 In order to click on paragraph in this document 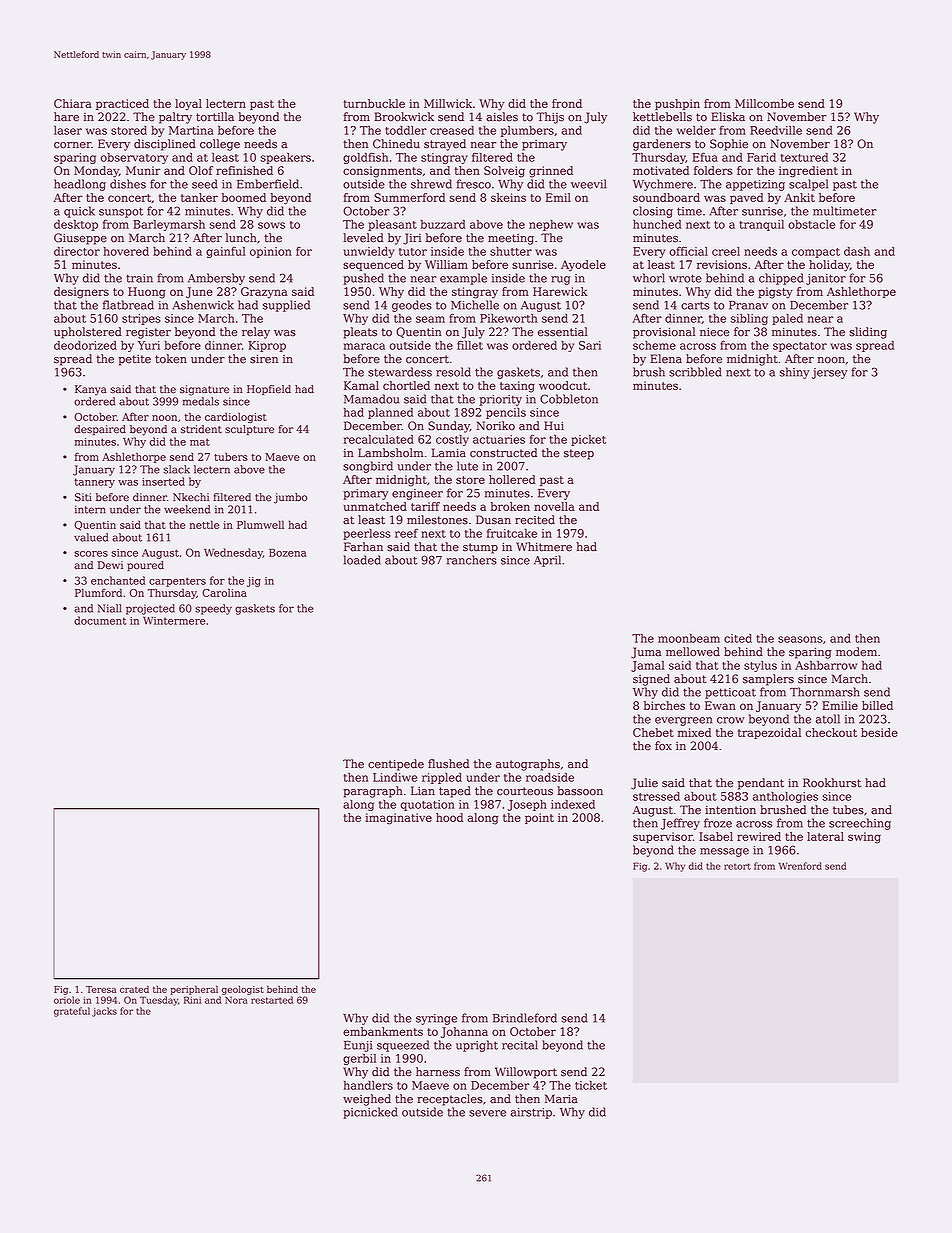, I will do `click(373, 792)`.
